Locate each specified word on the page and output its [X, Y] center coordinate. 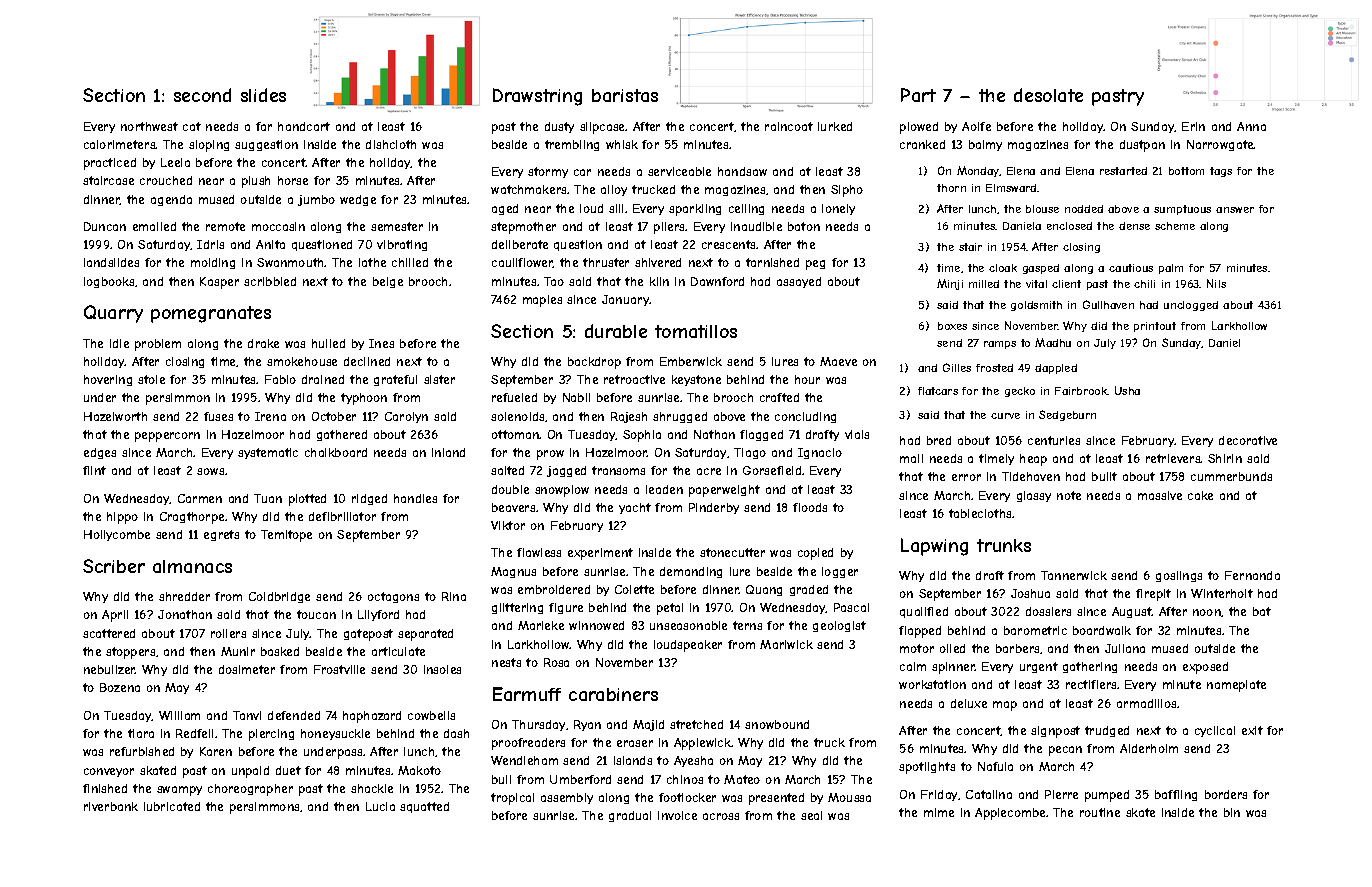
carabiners [613, 694]
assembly [567, 798]
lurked [835, 126]
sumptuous [1182, 210]
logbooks [109, 282]
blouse [1042, 209]
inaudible [756, 226]
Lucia [380, 806]
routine [1100, 812]
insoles [442, 669]
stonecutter [732, 552]
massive [1160, 495]
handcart [304, 126]
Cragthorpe [192, 518]
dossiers [1048, 611]
